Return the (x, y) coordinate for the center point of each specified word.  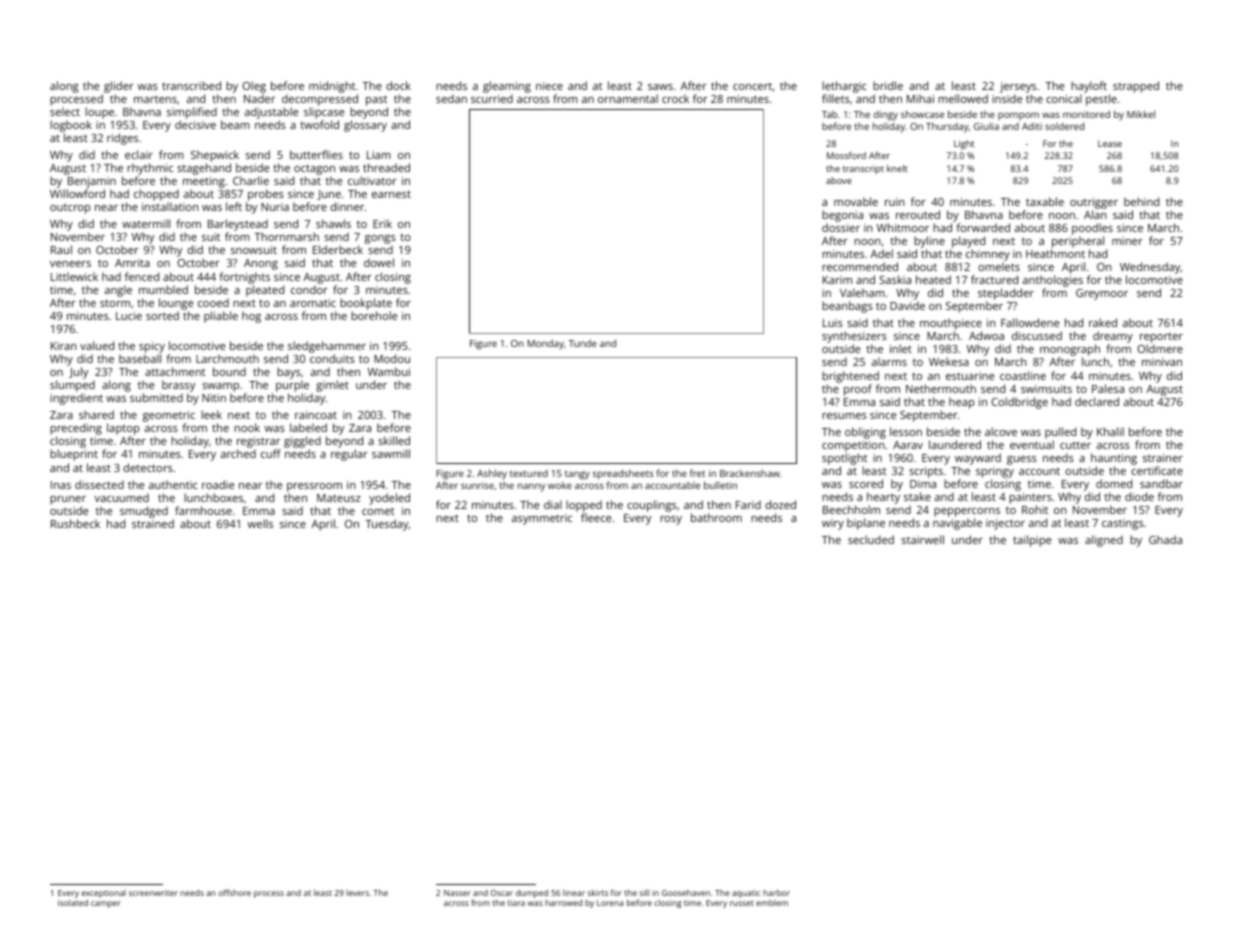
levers (357, 893)
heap (961, 403)
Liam (379, 155)
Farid (748, 504)
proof (858, 390)
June (329, 195)
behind (1141, 201)
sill (644, 892)
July (78, 373)
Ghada (1165, 539)
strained (153, 523)
